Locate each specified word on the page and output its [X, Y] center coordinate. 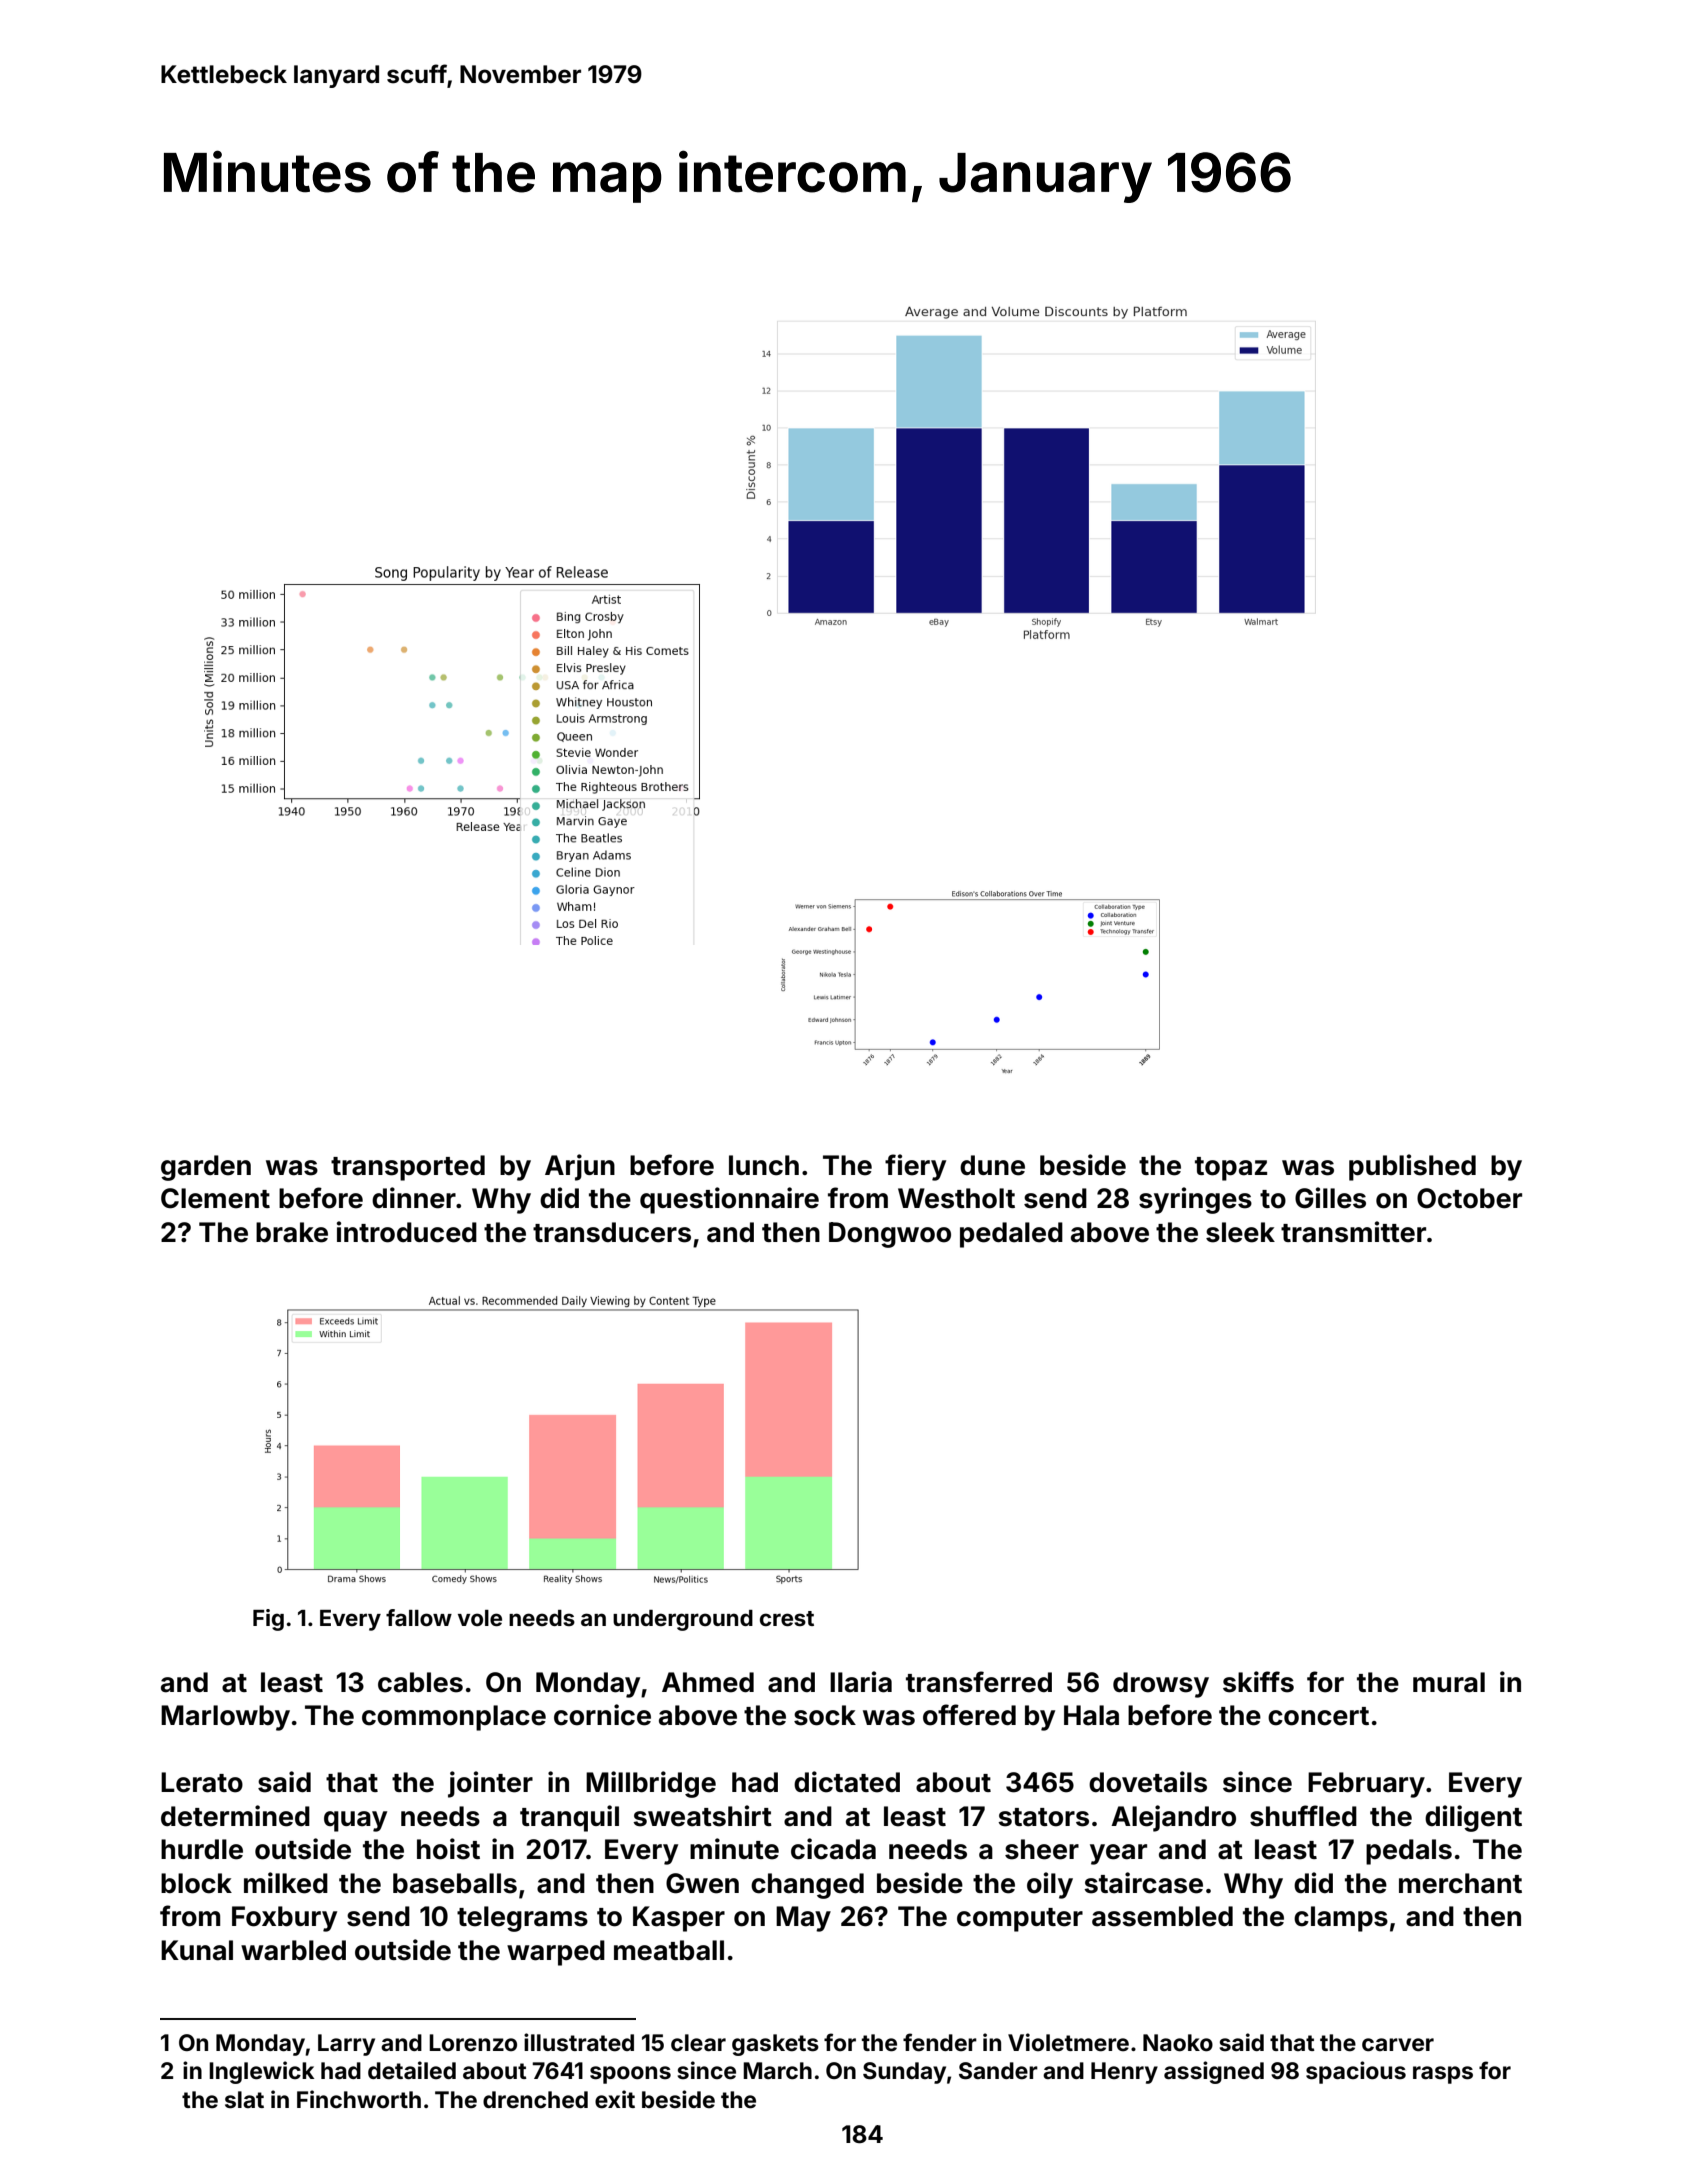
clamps [1341, 1919]
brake [292, 1232]
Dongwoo [890, 1235]
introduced [407, 1232]
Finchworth [359, 2099]
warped [556, 1953]
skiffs [1258, 1682]
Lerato [202, 1782]
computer [1020, 1920]
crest [787, 1618]
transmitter [1353, 1232]
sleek [1240, 1232]
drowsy [1161, 1685]
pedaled [1011, 1235]
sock [825, 1715]
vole [480, 1618]
